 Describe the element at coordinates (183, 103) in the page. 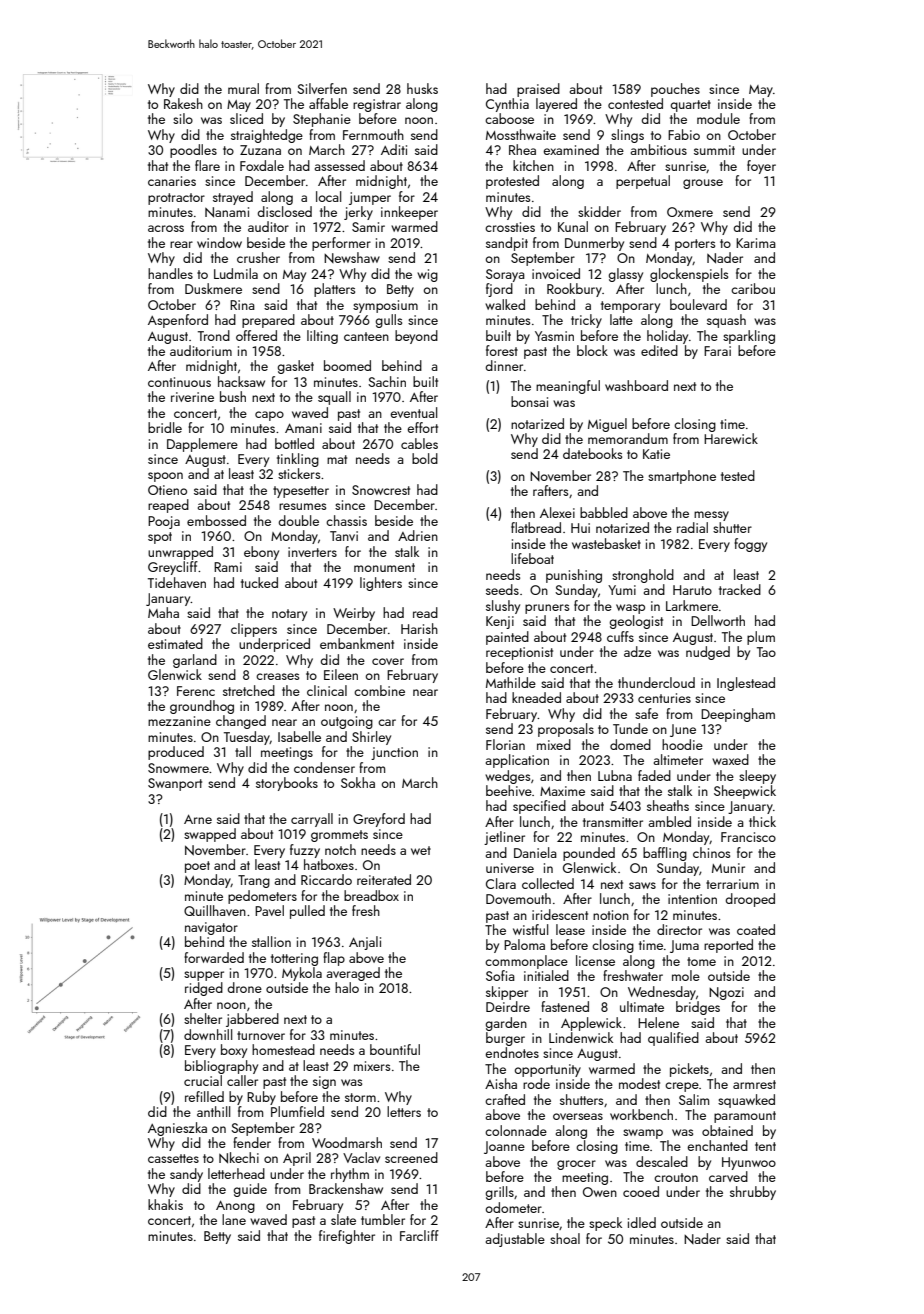

I see `Rakesh` at that location.
